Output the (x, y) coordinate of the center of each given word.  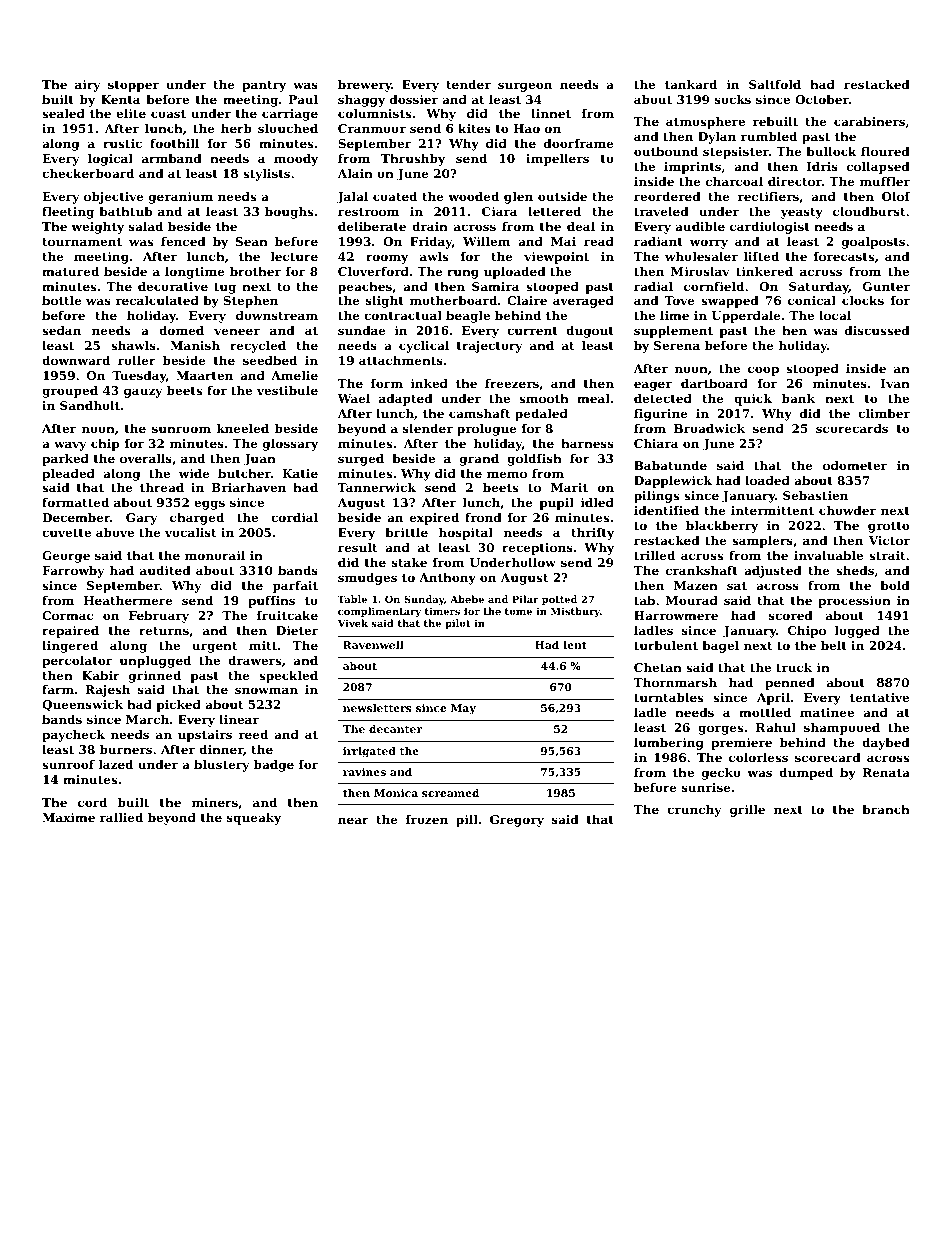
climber (884, 413)
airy (87, 86)
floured (885, 151)
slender (428, 428)
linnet (551, 113)
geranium (181, 198)
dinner (221, 749)
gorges (720, 730)
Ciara (499, 211)
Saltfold (775, 84)
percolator (77, 662)
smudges (367, 579)
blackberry (722, 527)
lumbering (669, 744)
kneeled (243, 428)
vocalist (191, 532)
